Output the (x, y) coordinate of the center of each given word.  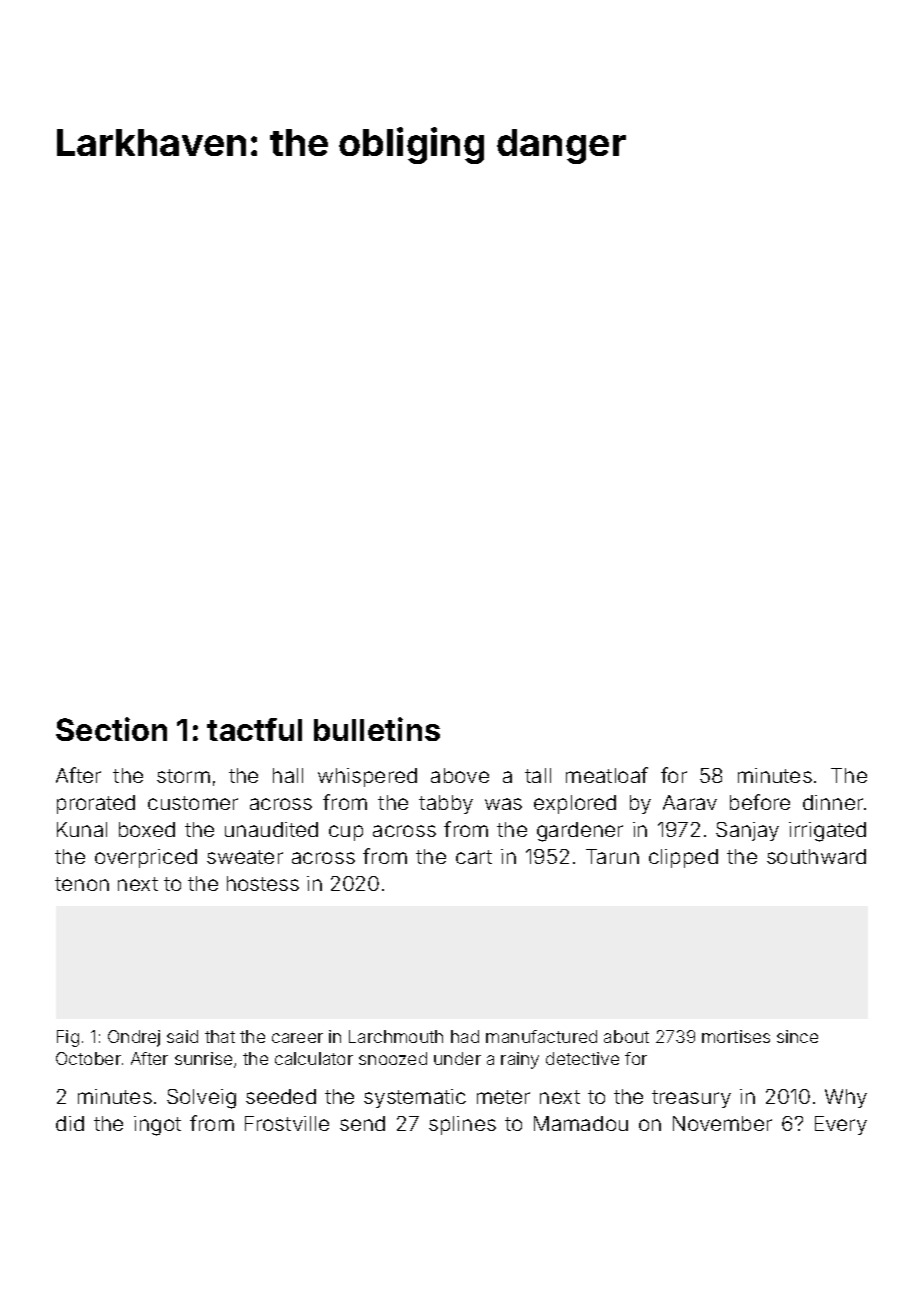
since (797, 1036)
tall (538, 775)
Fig (68, 1038)
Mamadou (581, 1123)
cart (474, 857)
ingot (157, 1126)
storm (183, 776)
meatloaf (607, 775)
